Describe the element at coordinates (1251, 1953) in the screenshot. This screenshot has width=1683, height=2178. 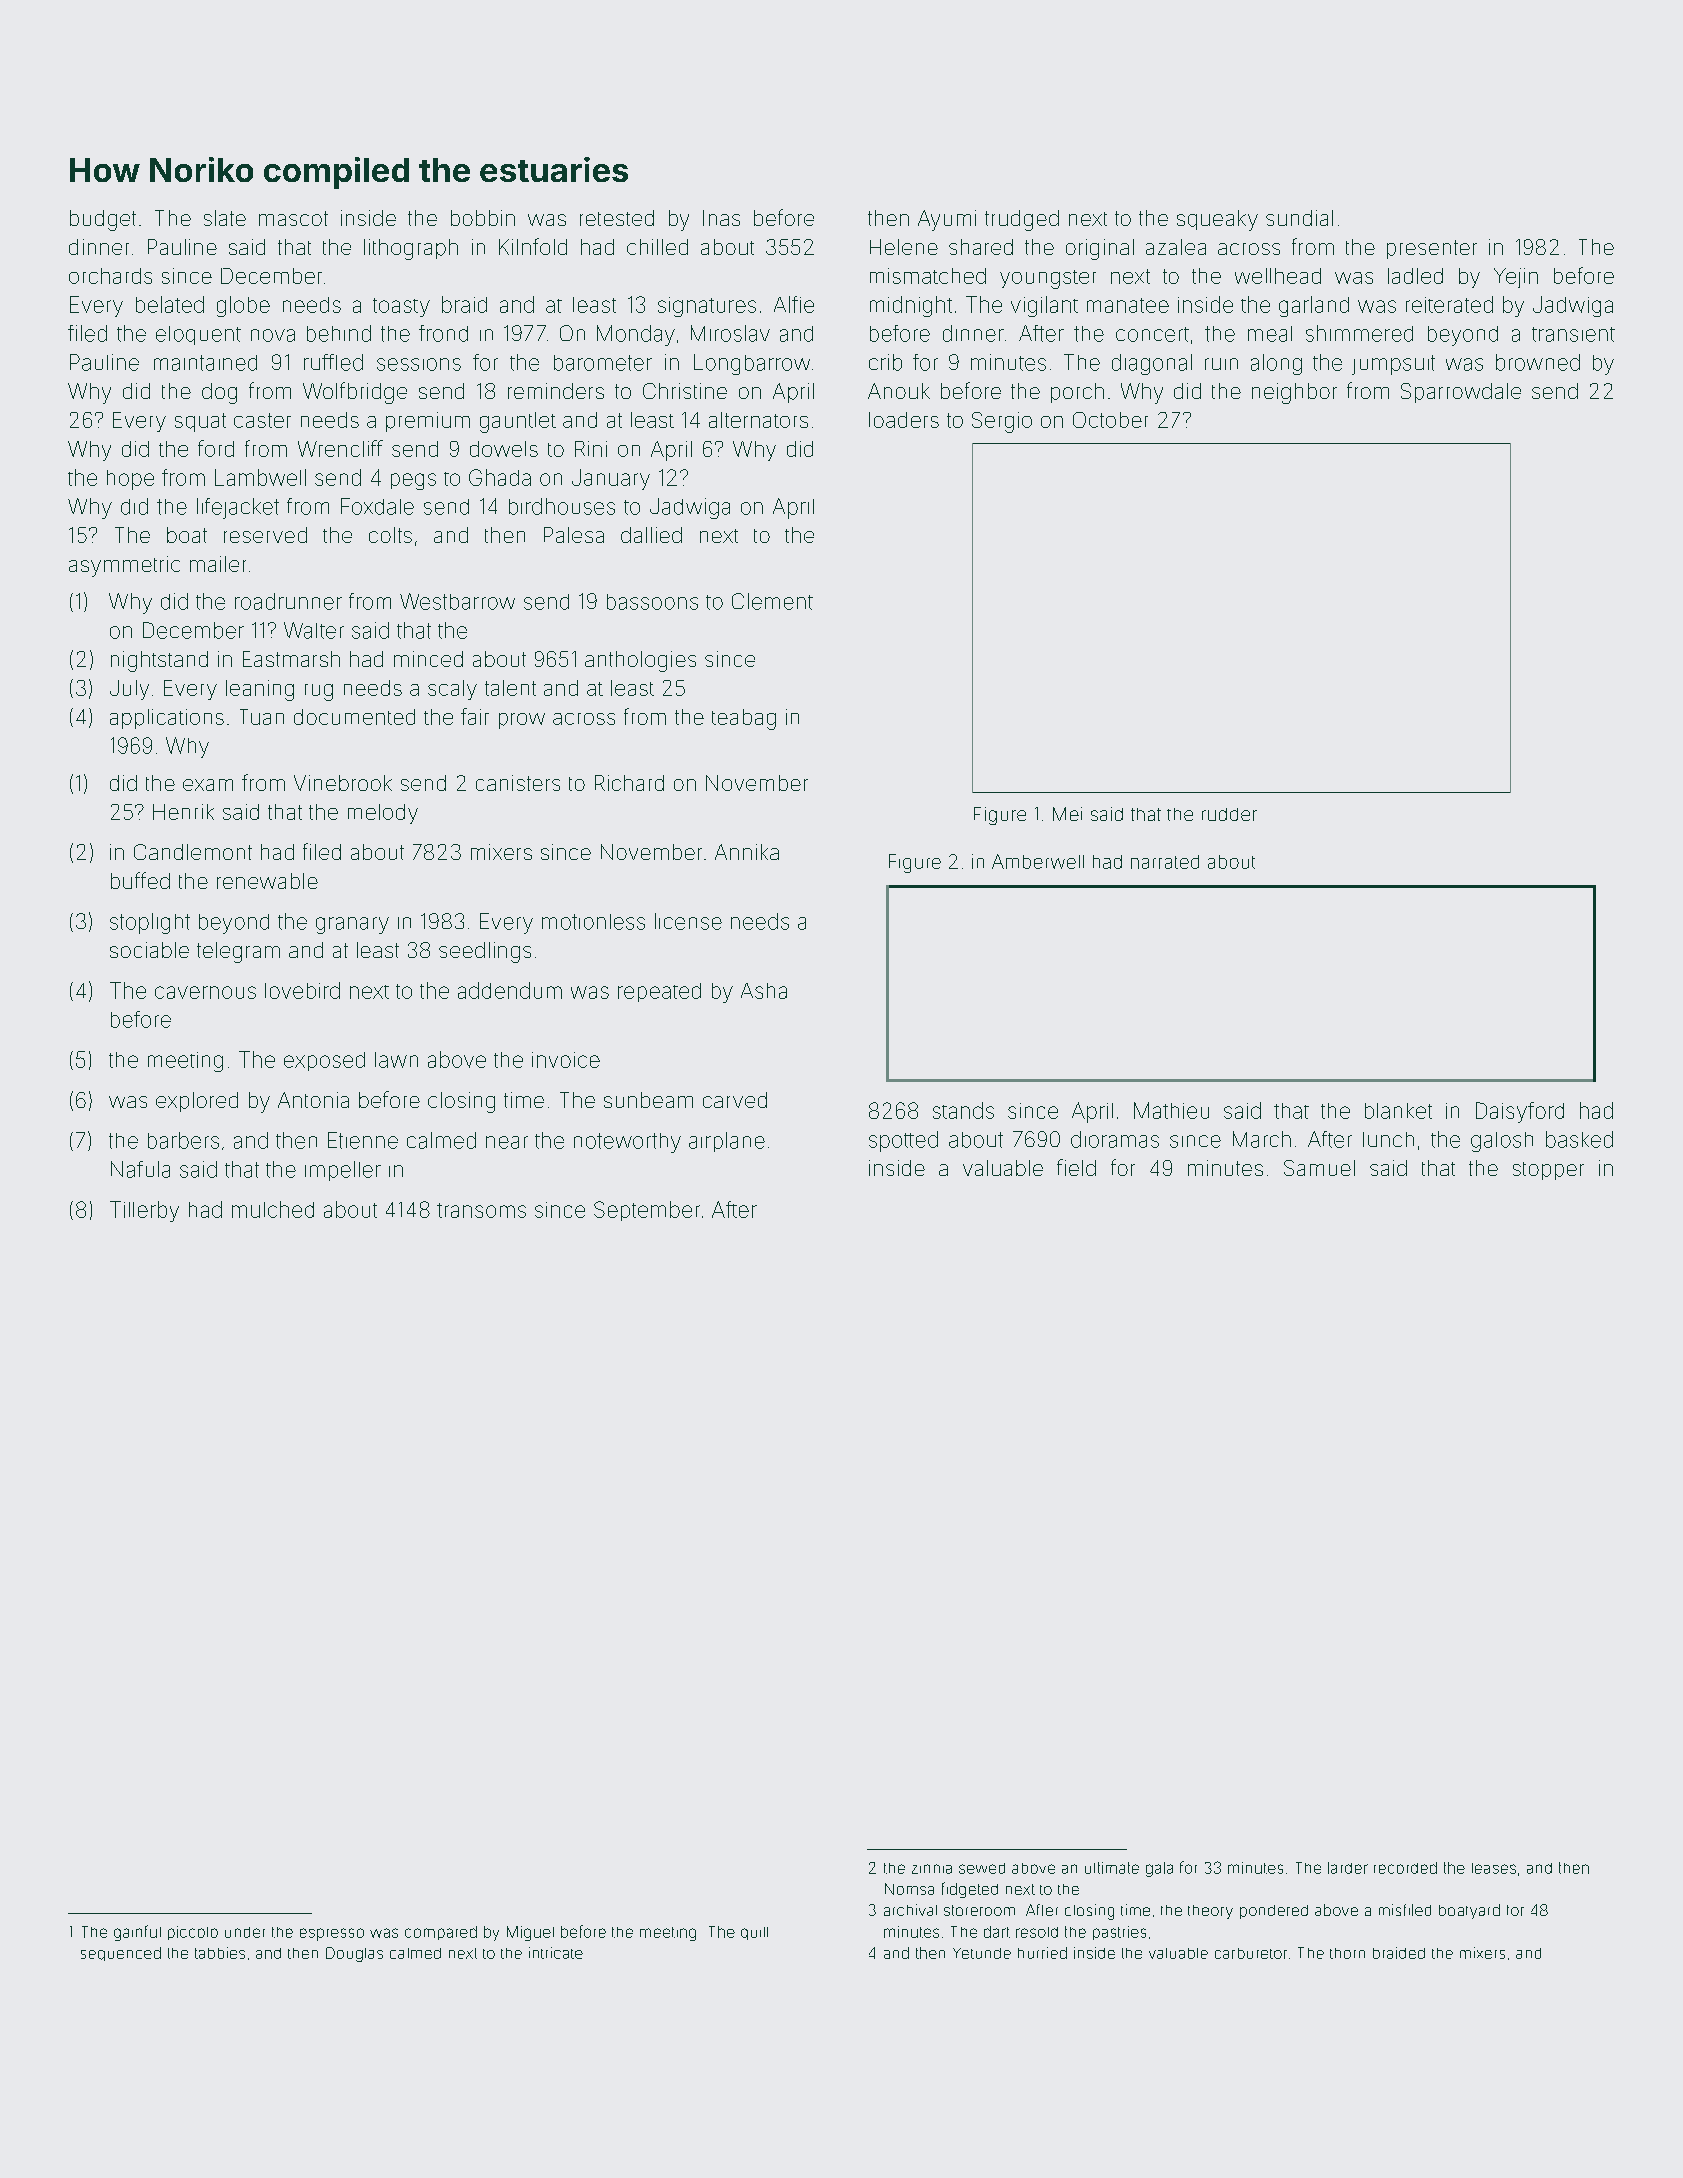
I see `carburetor` at that location.
